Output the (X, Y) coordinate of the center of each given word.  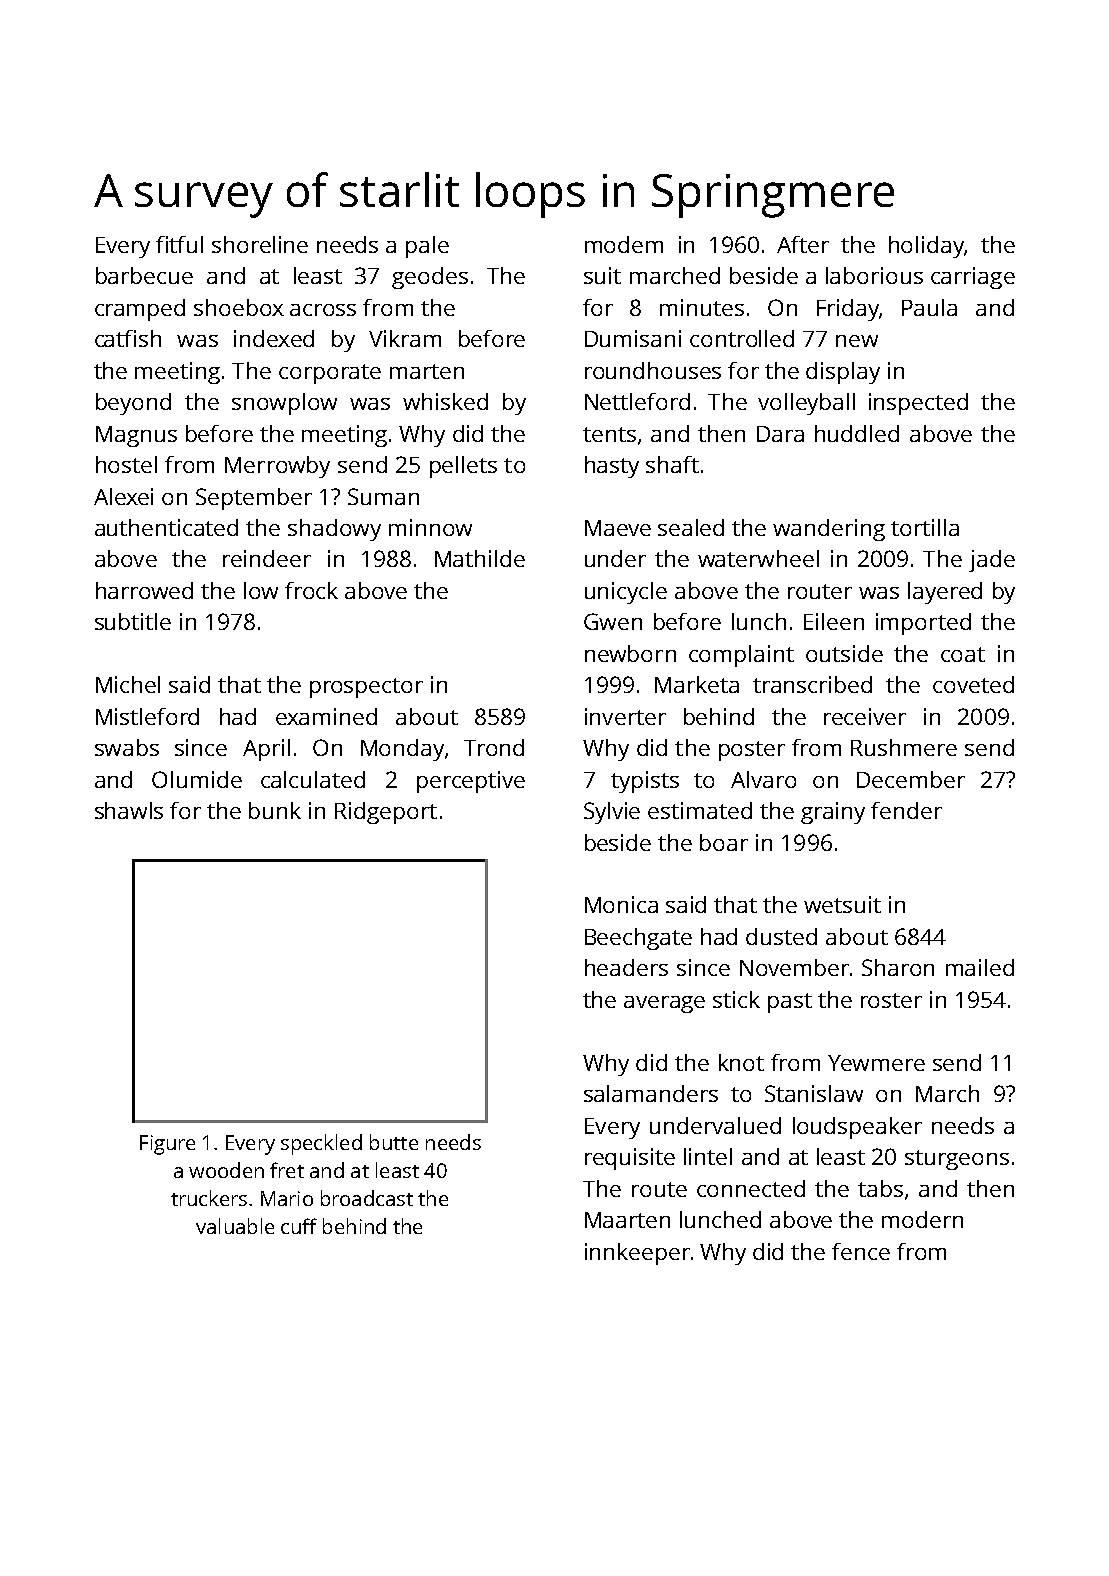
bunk (275, 810)
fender (906, 810)
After (803, 244)
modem (624, 244)
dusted (781, 936)
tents (609, 434)
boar (724, 842)
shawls (129, 810)
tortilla (925, 527)
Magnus (136, 436)
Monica (621, 904)
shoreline (260, 244)
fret (287, 1170)
